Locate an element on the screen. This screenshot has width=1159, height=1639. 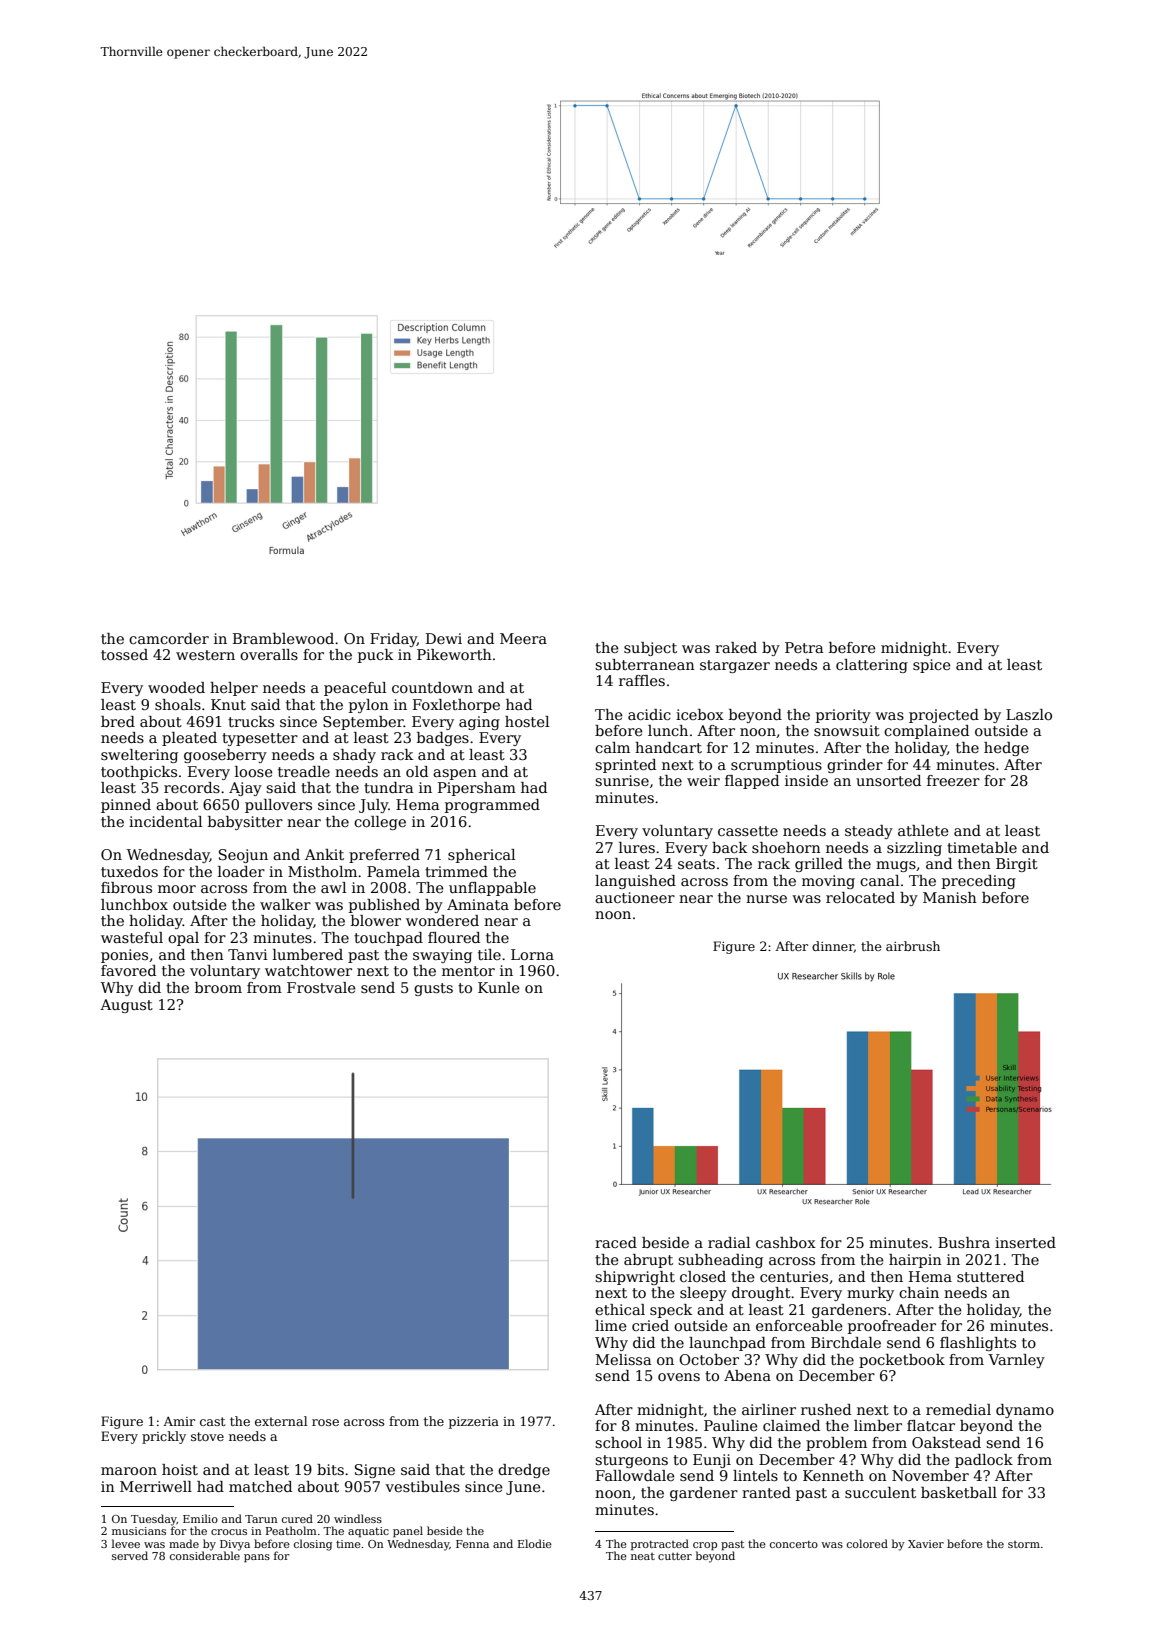
sweltering is located at coordinates (139, 756).
